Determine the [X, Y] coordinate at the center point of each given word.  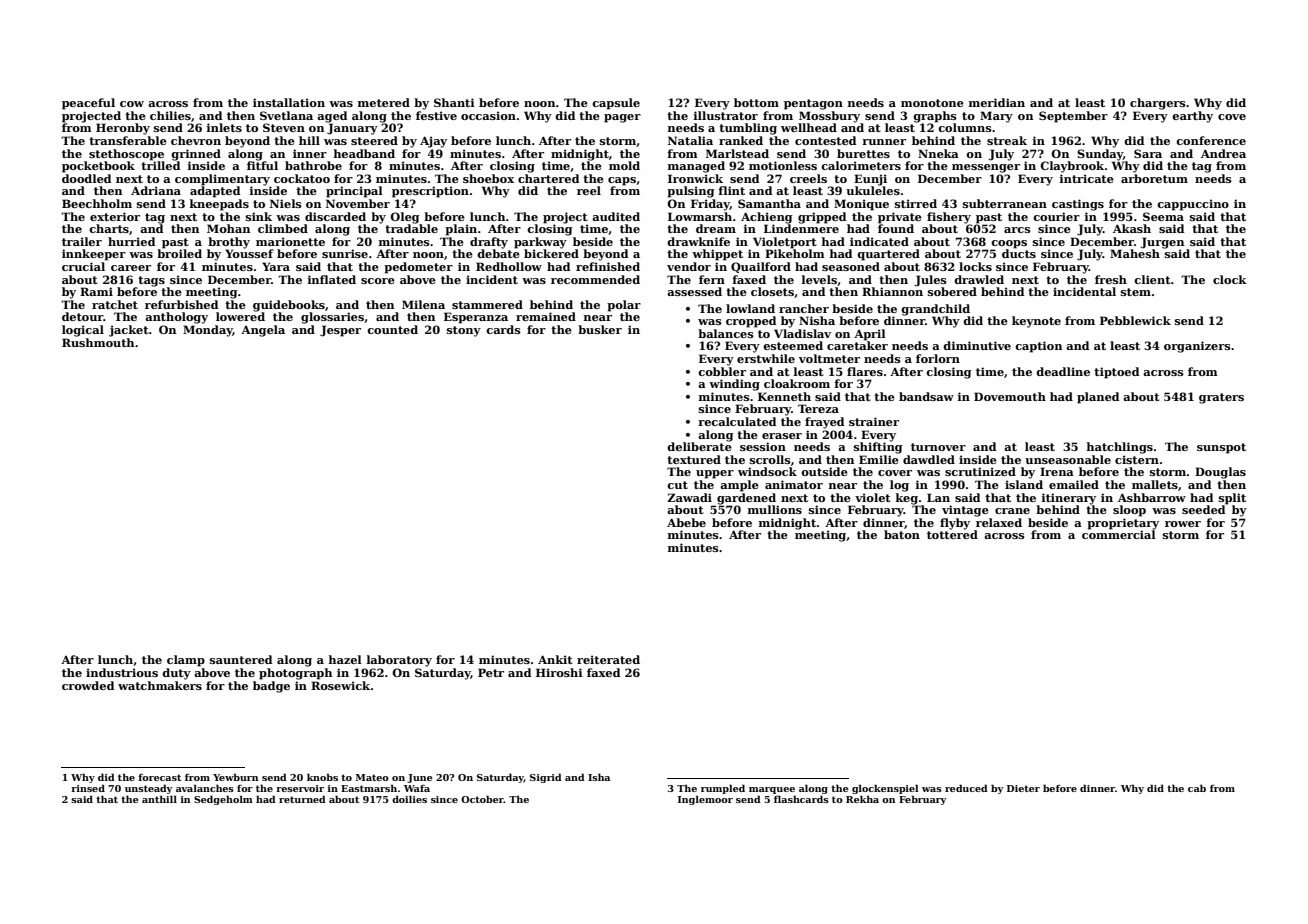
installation [289, 102]
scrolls [770, 459]
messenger [986, 168]
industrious [122, 672]
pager [622, 118]
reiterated [608, 659]
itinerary [1069, 499]
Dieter [1023, 788]
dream [716, 228]
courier [1056, 216]
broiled [179, 253]
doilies [409, 799]
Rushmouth [98, 342]
